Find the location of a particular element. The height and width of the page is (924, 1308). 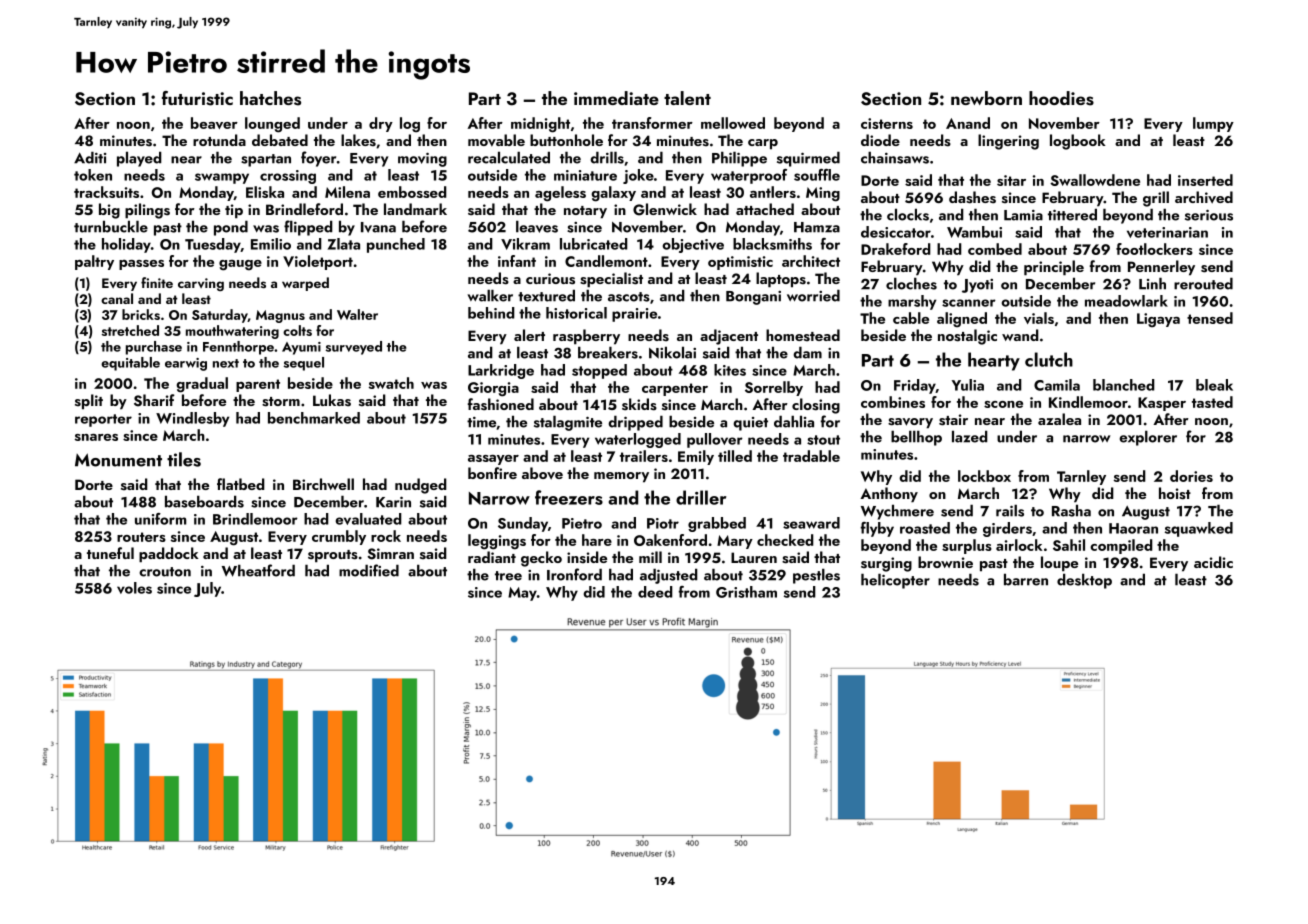

Wheatford is located at coordinates (258, 570).
